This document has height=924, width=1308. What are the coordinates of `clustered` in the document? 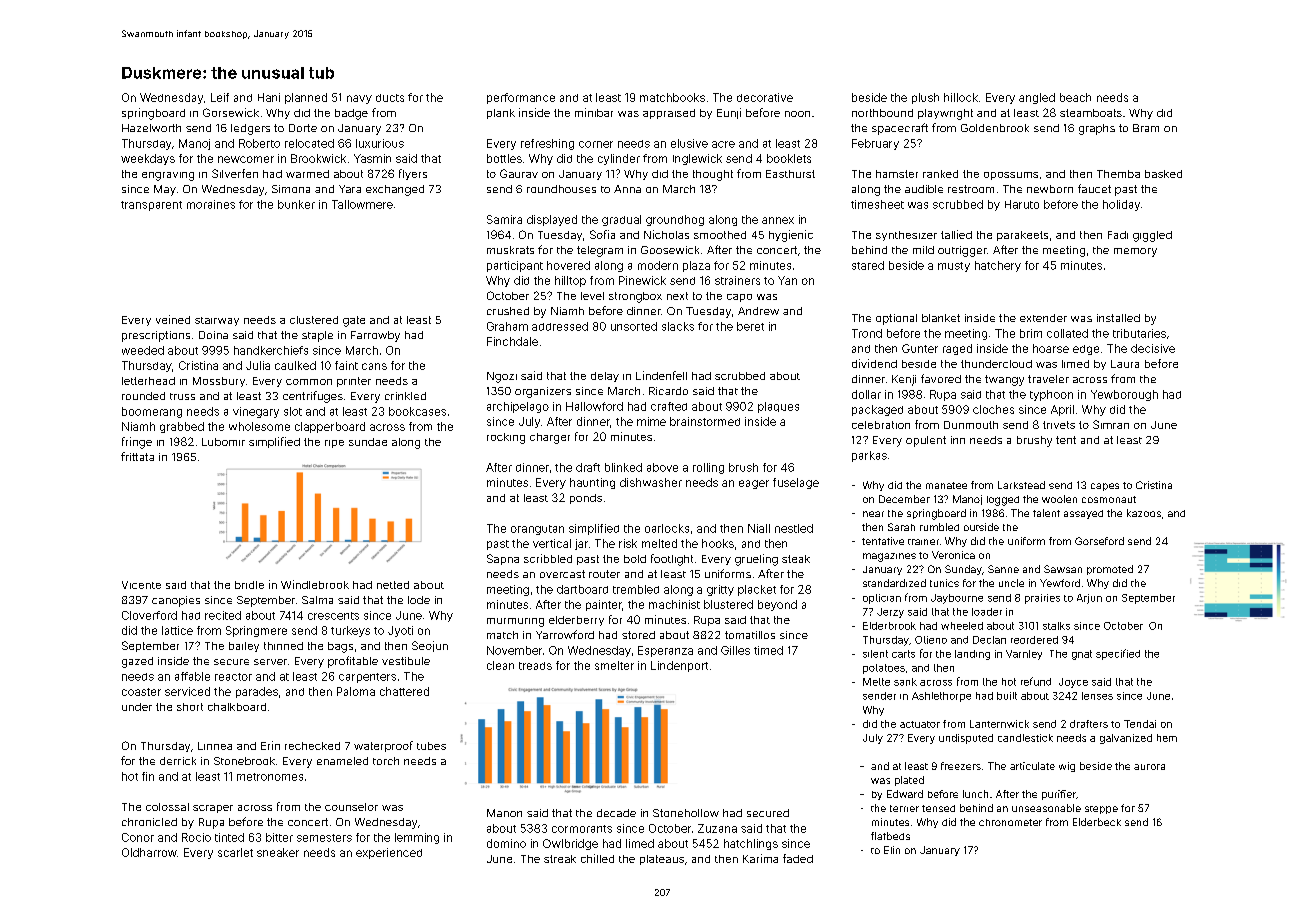 It's located at (314, 320).
